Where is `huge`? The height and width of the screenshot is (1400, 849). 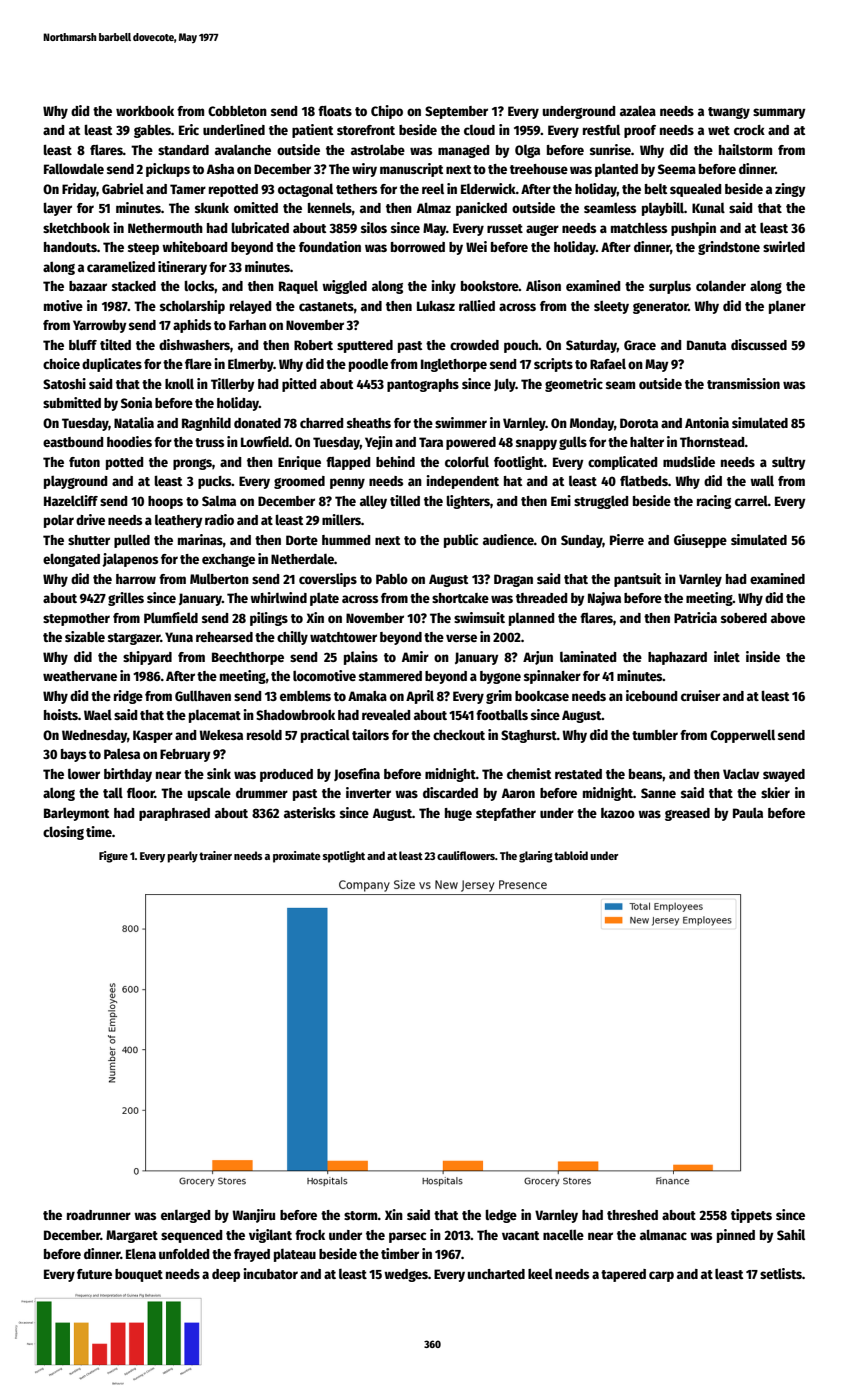
huge is located at coordinates (458, 814).
